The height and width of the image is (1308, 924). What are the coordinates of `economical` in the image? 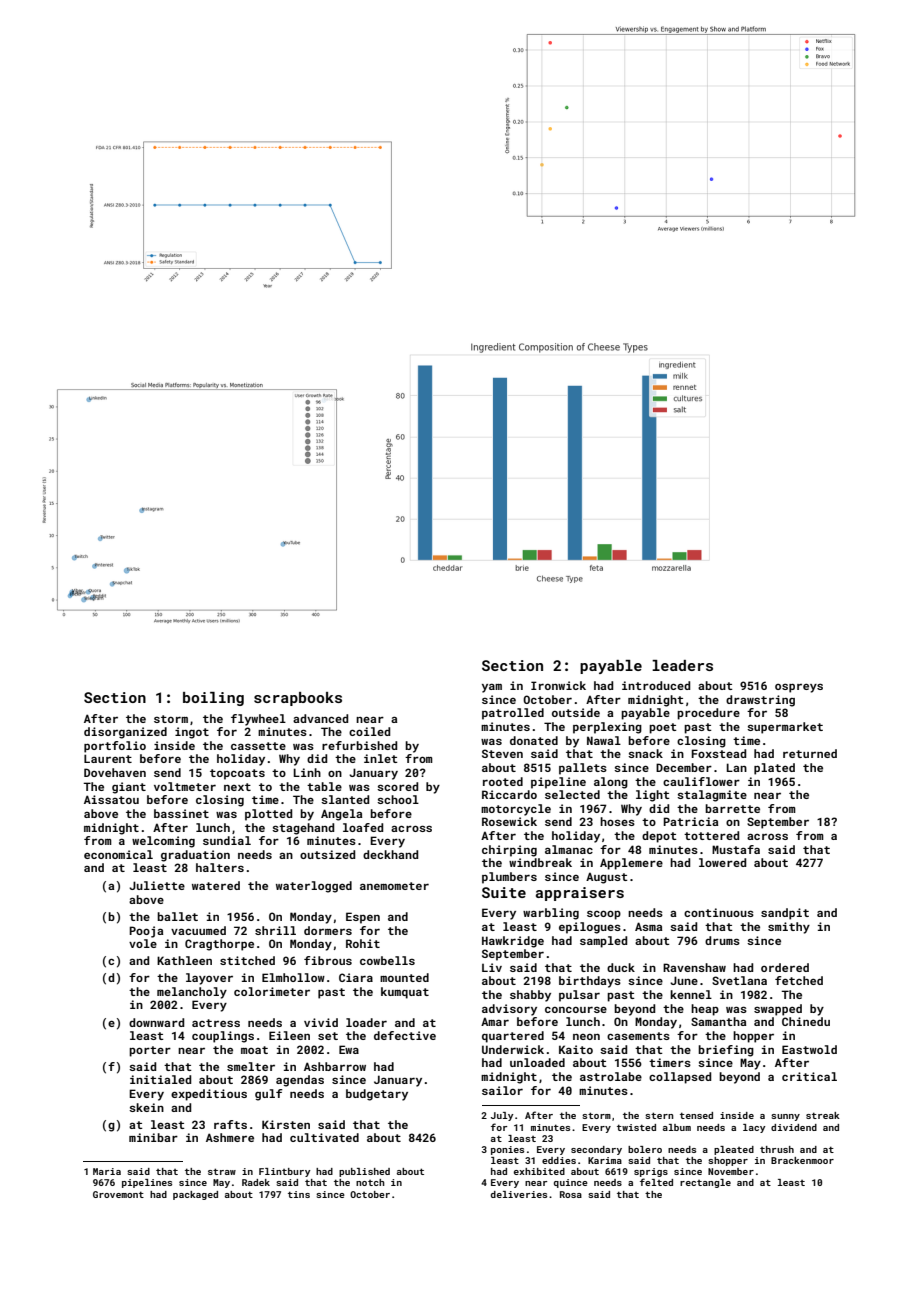 It's located at (118, 854).
